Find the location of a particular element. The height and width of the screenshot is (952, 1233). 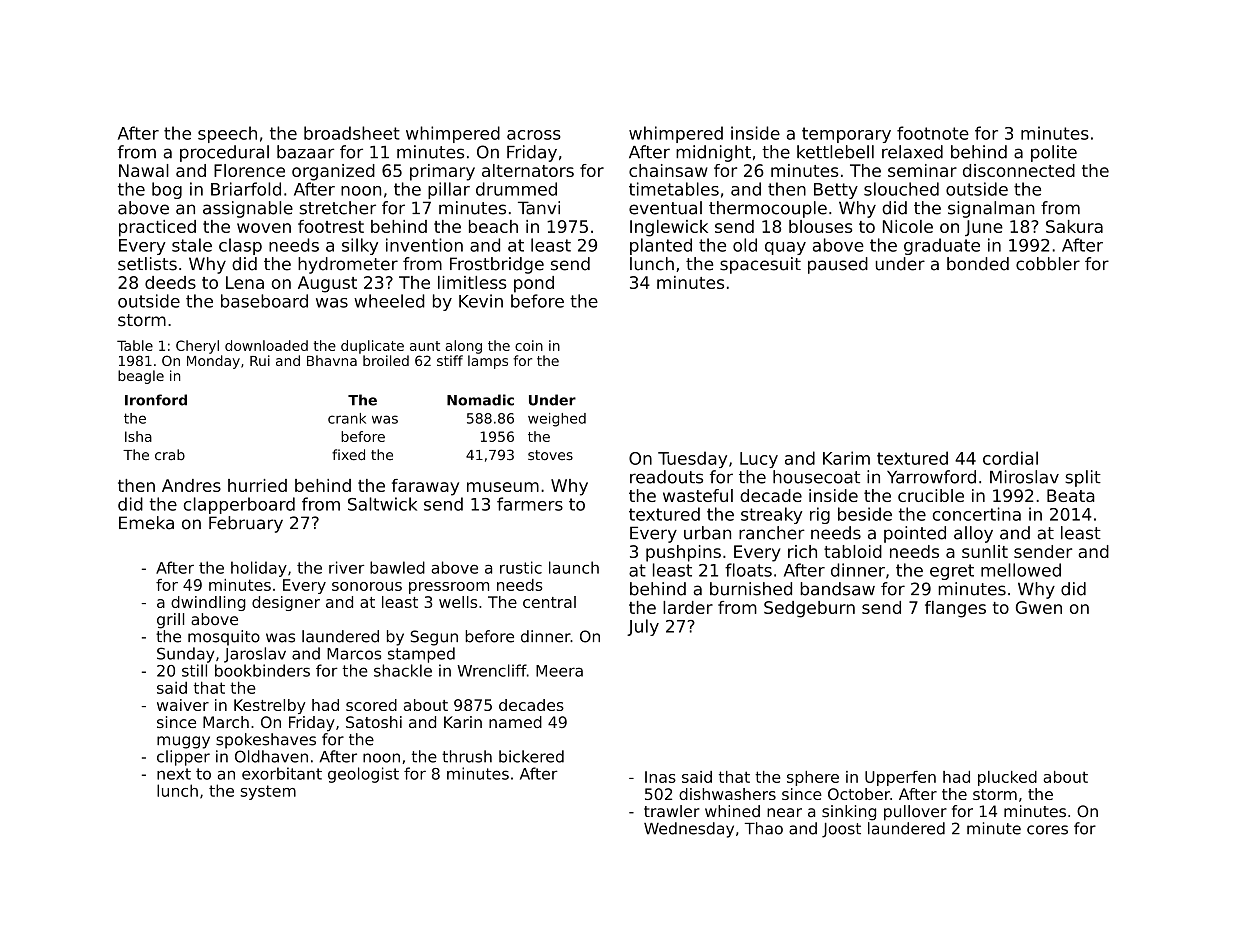

footnote is located at coordinates (933, 133).
